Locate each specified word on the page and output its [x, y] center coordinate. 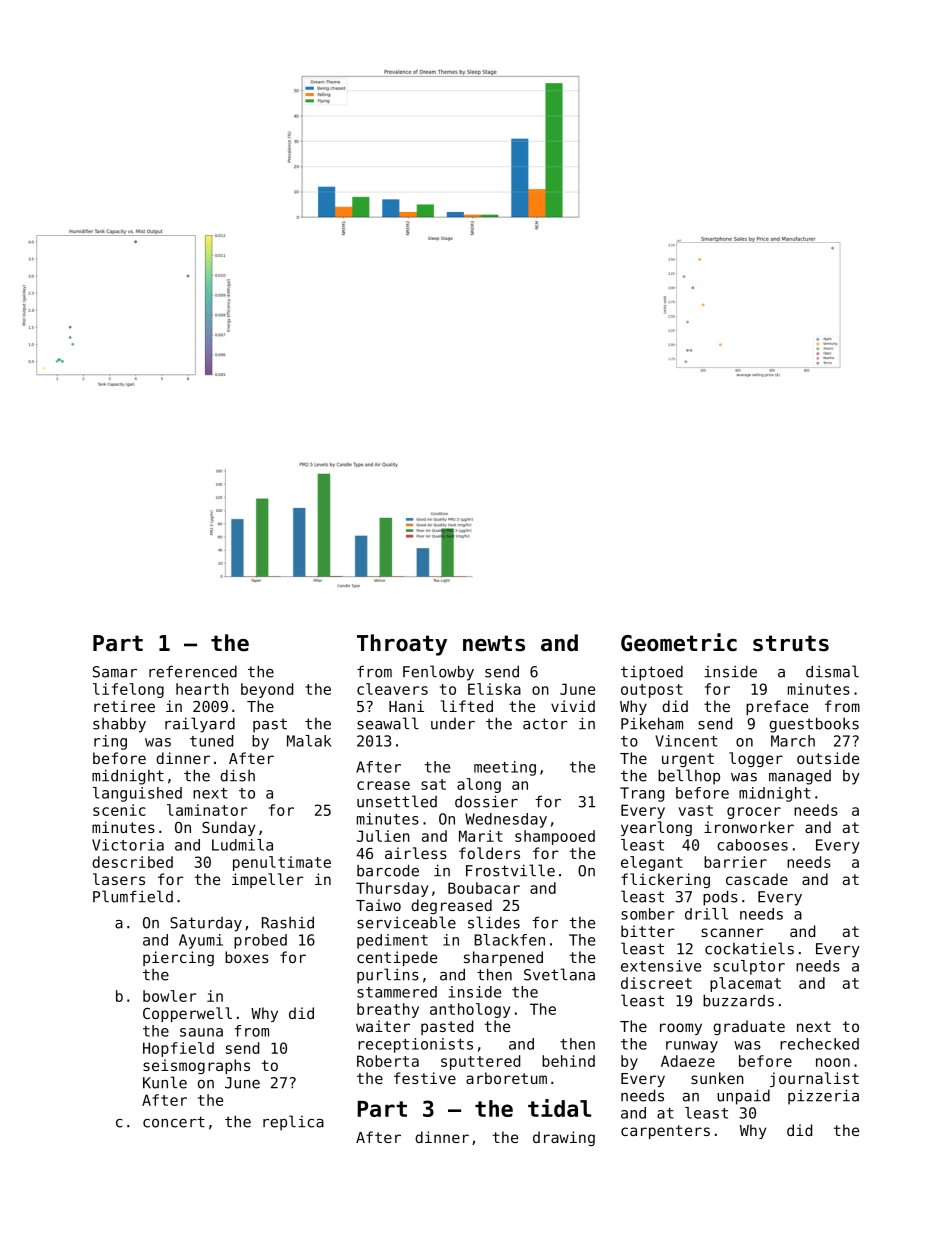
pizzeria [823, 1097]
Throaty [402, 645]
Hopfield [178, 1049]
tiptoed [652, 673]
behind [568, 1061]
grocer [754, 813]
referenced [193, 671]
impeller [268, 880]
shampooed [555, 837]
